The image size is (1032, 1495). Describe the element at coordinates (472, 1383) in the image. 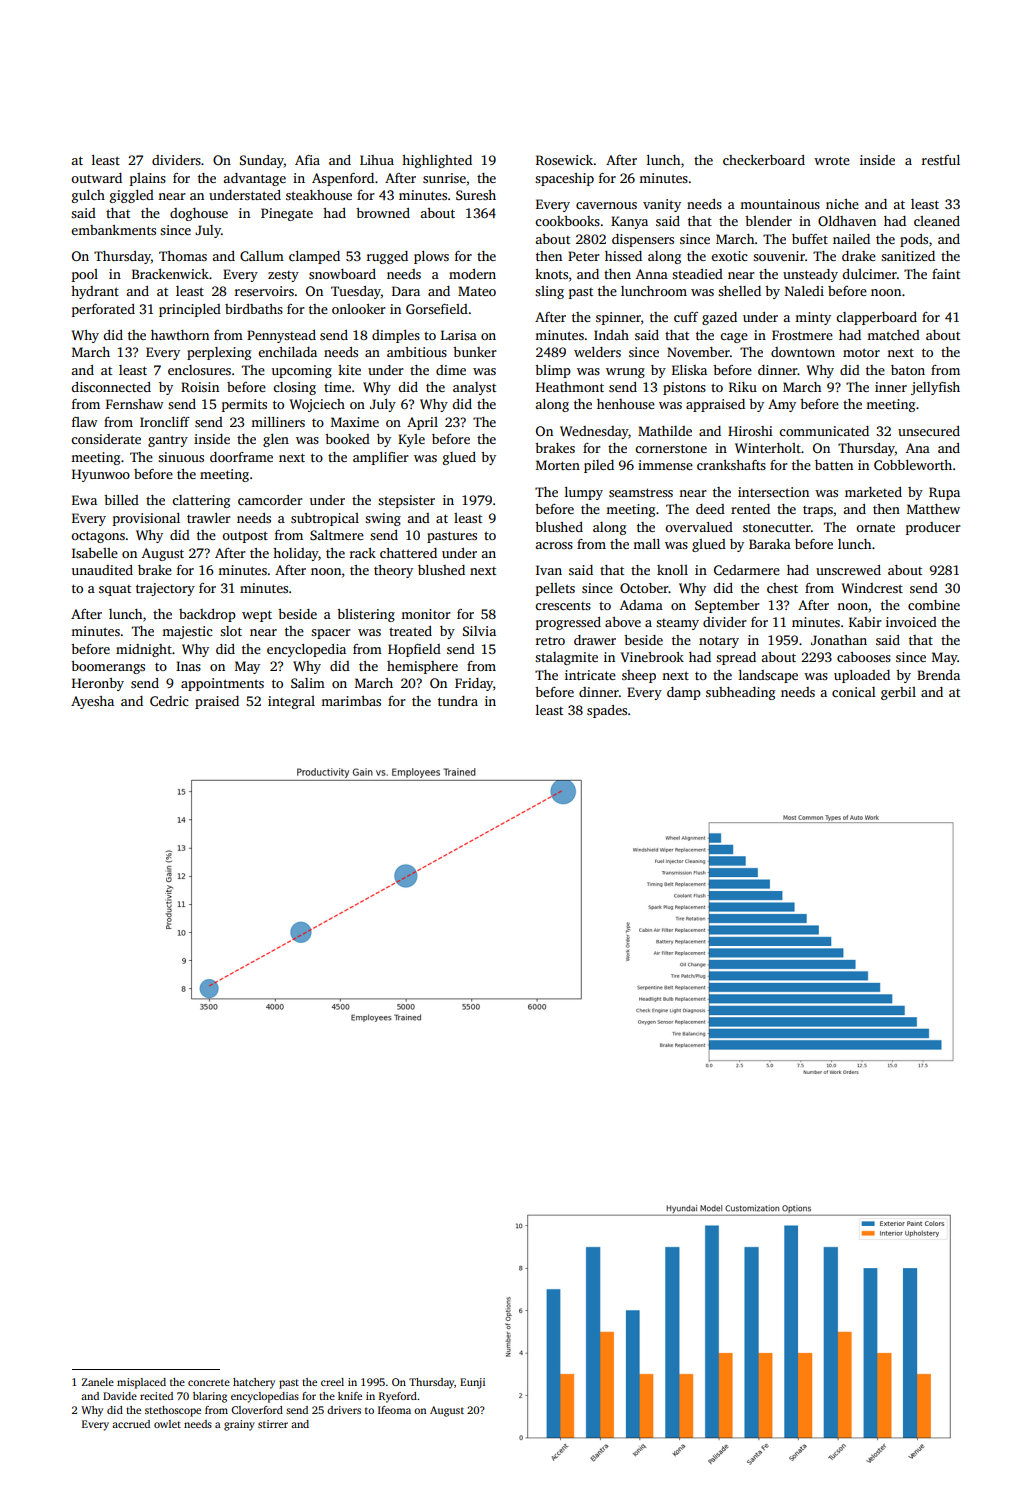

I see `Eunji` at that location.
